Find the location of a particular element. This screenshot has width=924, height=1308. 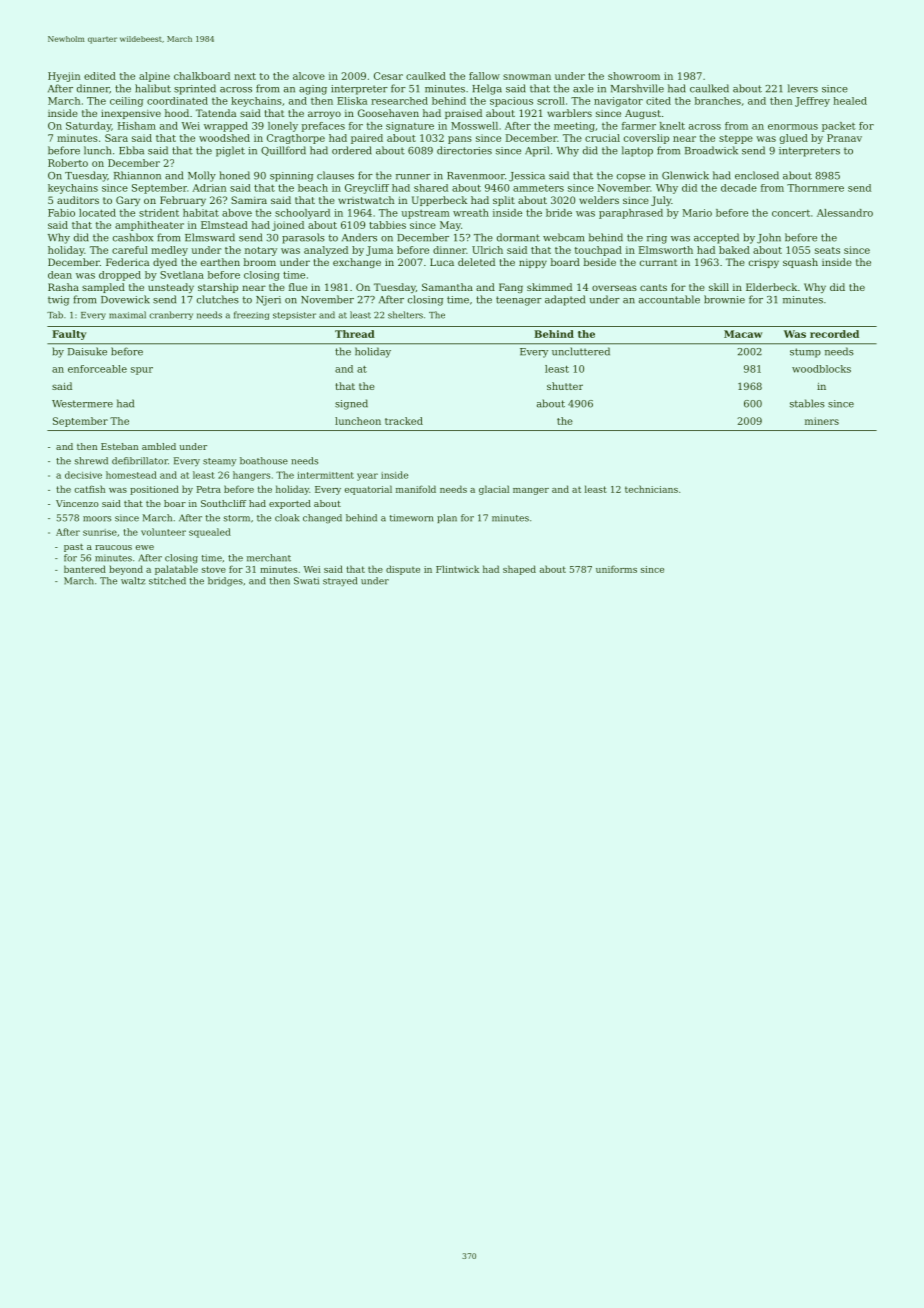

Westermere is located at coordinates (82, 404).
